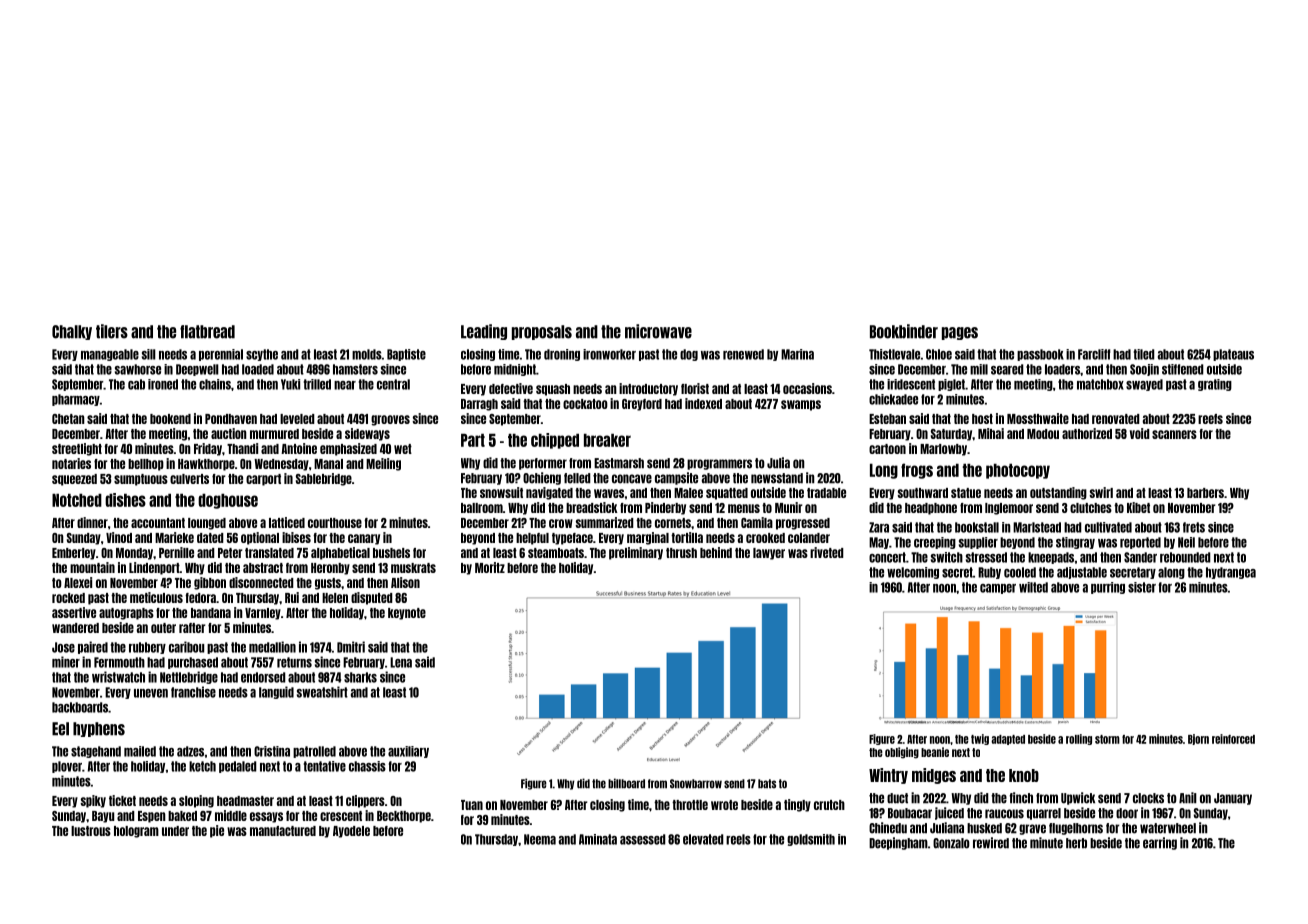 This image has width=1308, height=924. What do you see at coordinates (665, 508) in the image?
I see `Pinderby` at bounding box center [665, 508].
